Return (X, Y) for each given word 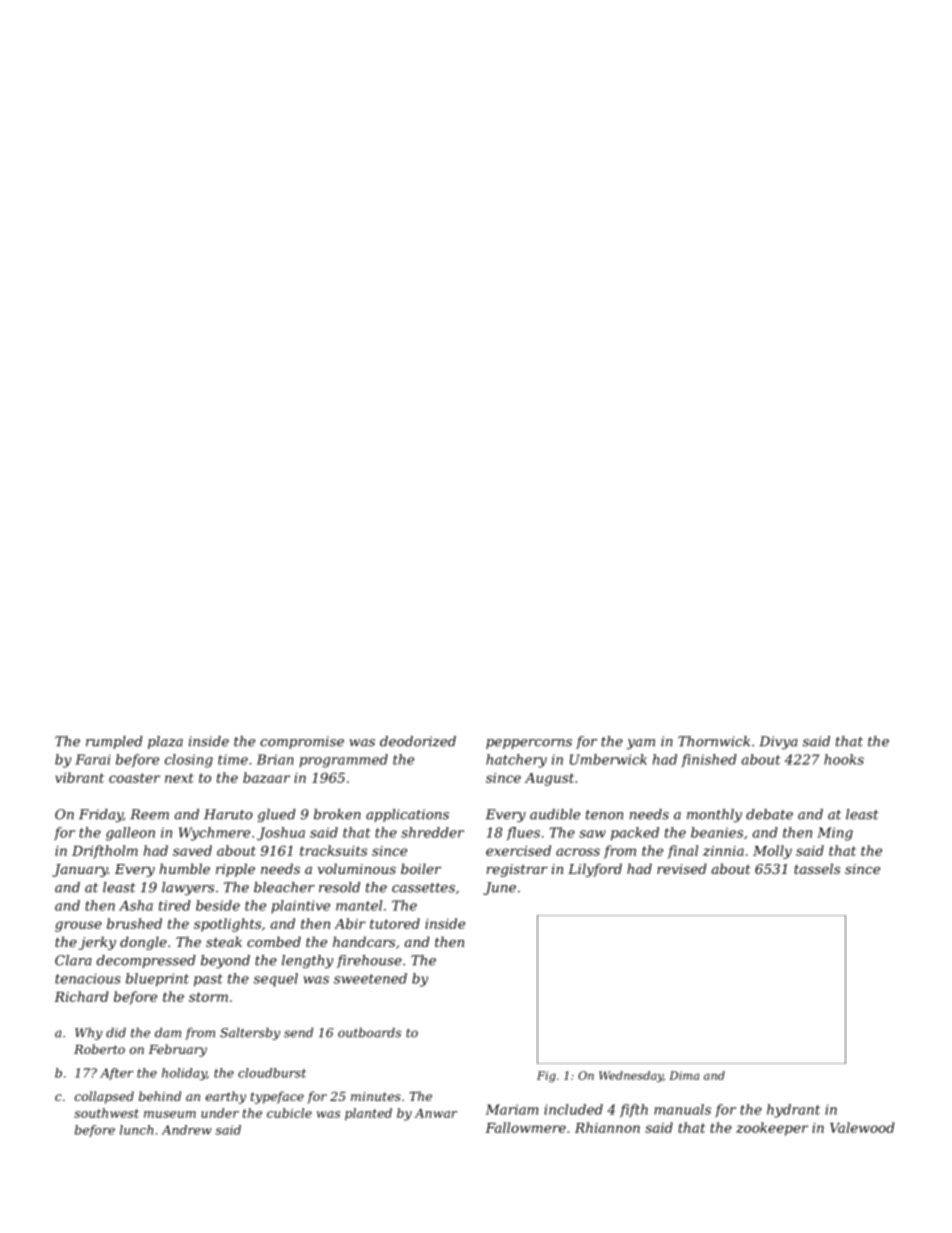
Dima (684, 1075)
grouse (78, 926)
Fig (546, 1076)
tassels (817, 868)
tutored (395, 923)
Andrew (187, 1130)
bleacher (284, 887)
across (578, 852)
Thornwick (714, 741)
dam (168, 1032)
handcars (364, 941)
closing (189, 761)
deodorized (418, 741)
